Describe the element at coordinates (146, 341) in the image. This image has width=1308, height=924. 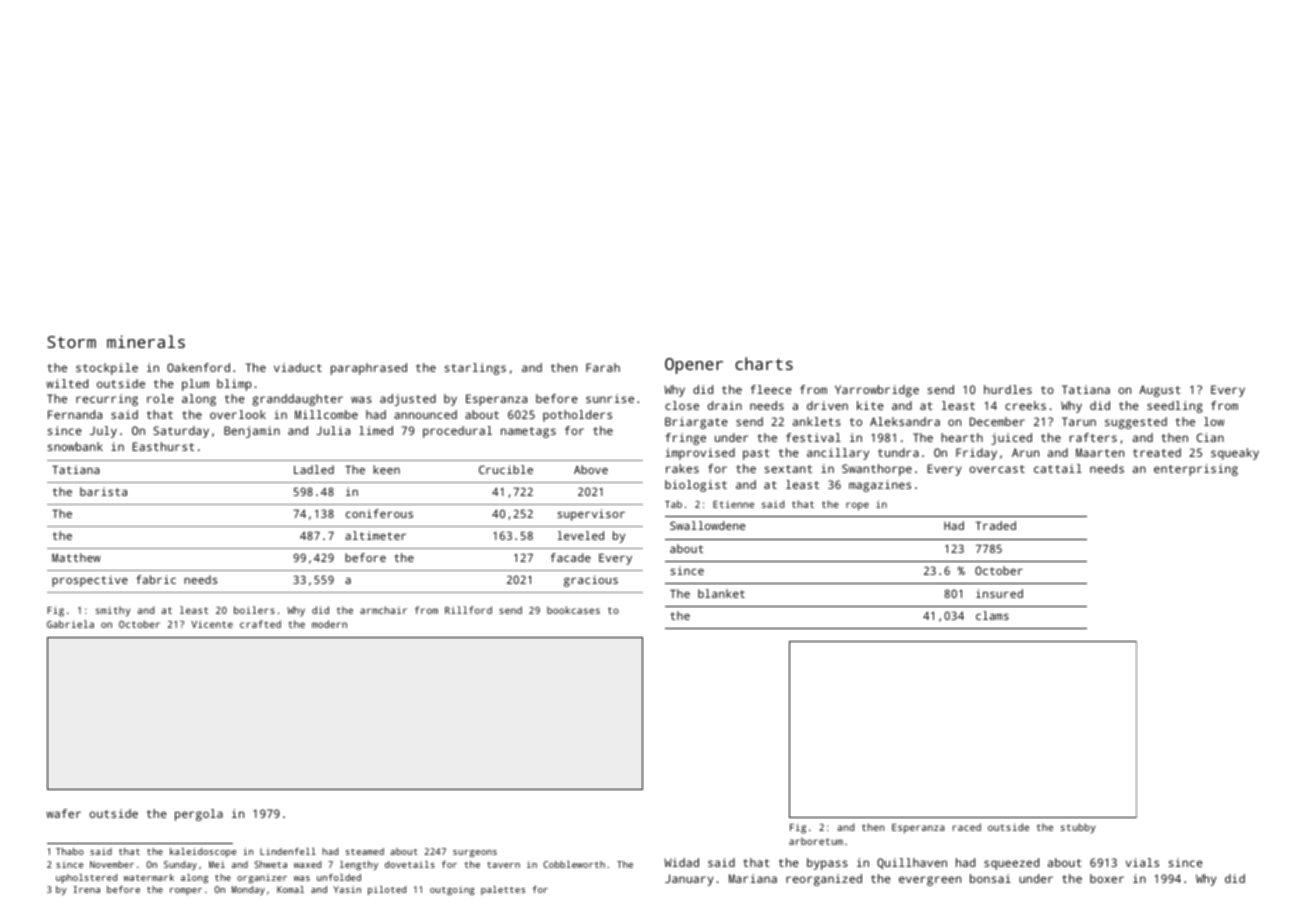
I see `minerals` at that location.
